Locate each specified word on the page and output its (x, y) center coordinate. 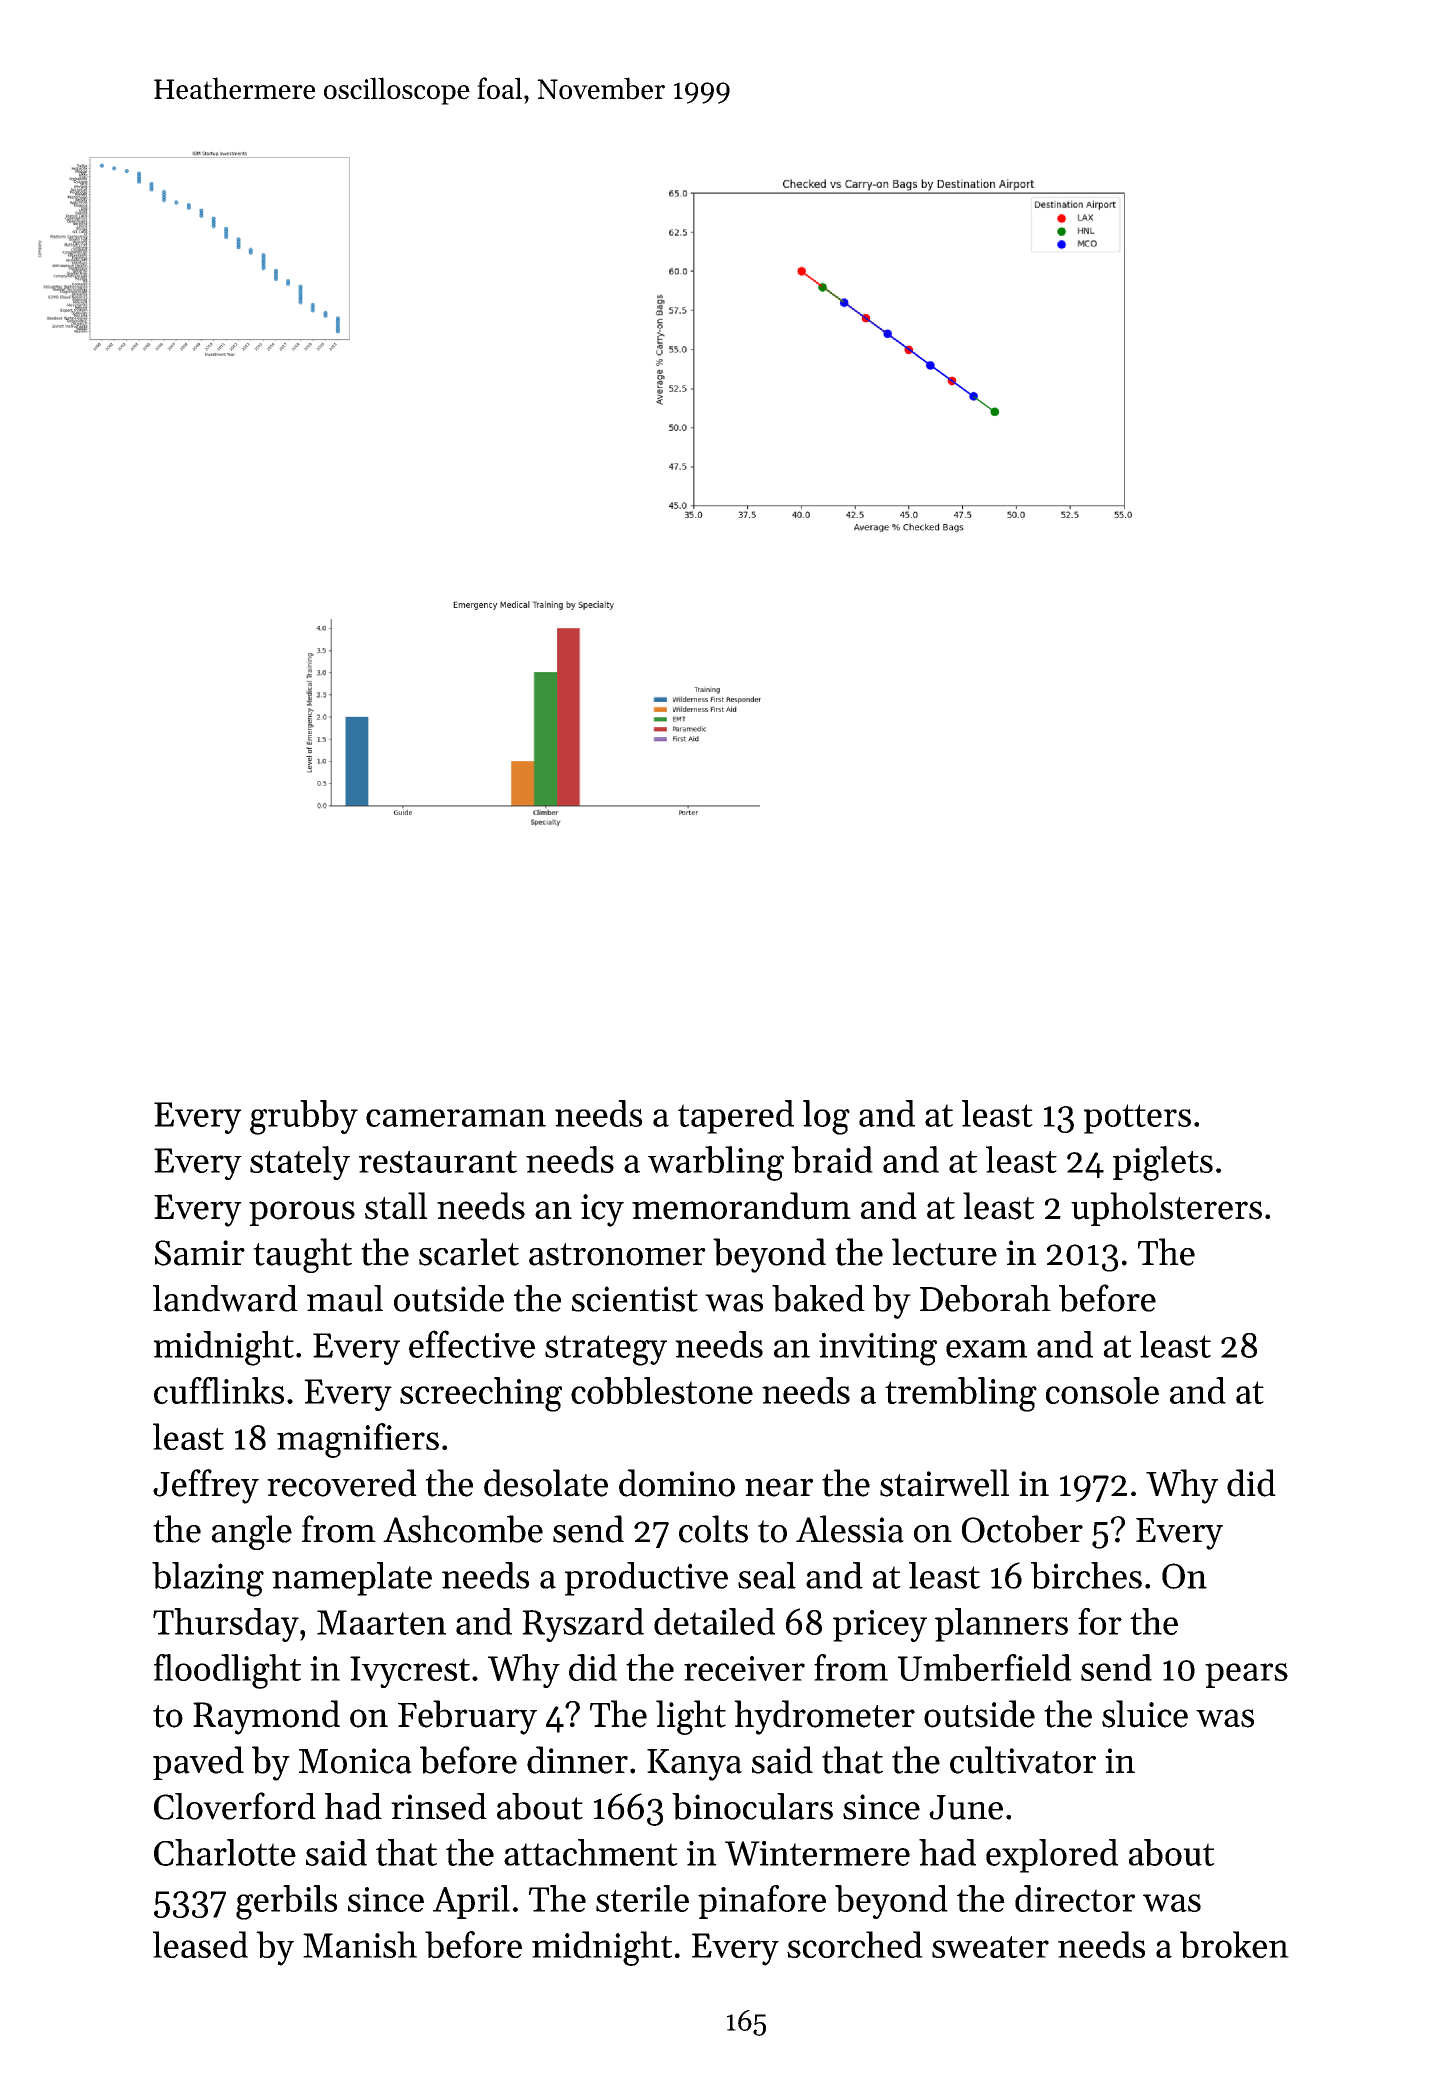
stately (300, 1163)
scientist (635, 1299)
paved (198, 1763)
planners (1001, 1625)
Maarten (381, 1622)
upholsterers (1166, 1209)
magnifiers (358, 1440)
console (1102, 1390)
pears (1246, 1675)
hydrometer (824, 1717)
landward (225, 1298)
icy (602, 1210)
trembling (961, 1394)
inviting (878, 1349)
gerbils (287, 1902)
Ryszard (583, 1625)
